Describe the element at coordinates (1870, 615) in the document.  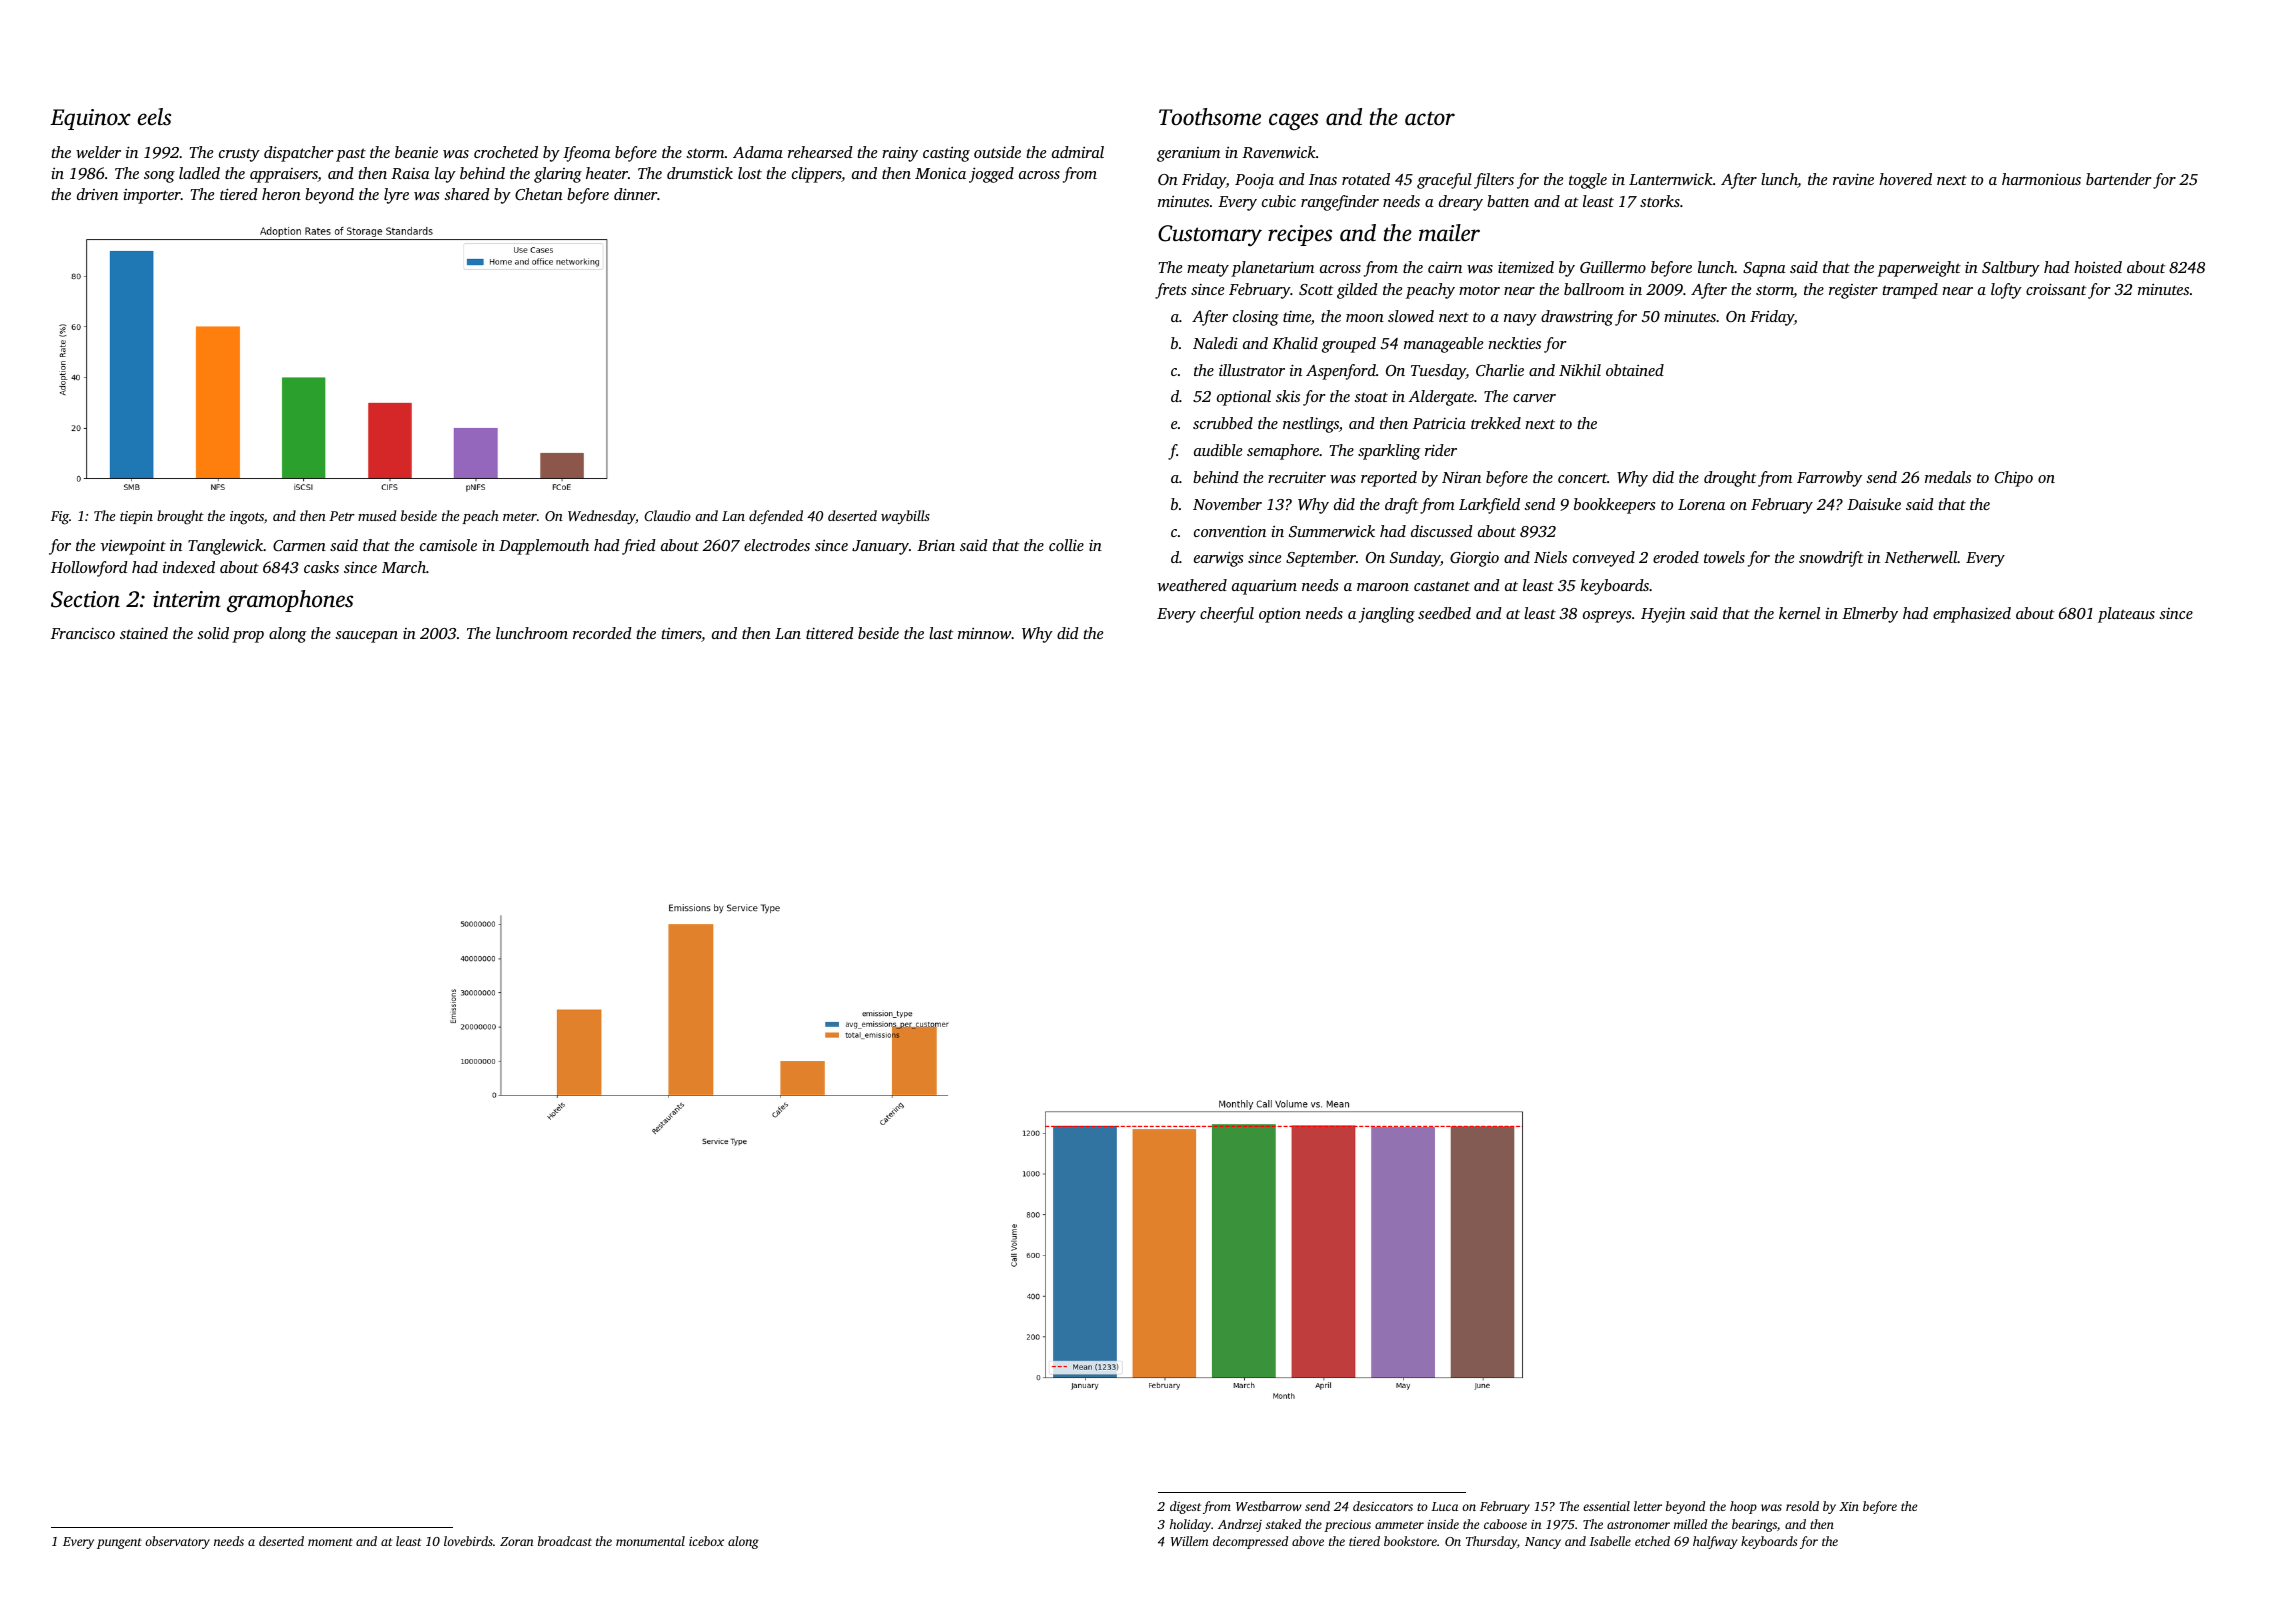
I see `Elmerby` at that location.
